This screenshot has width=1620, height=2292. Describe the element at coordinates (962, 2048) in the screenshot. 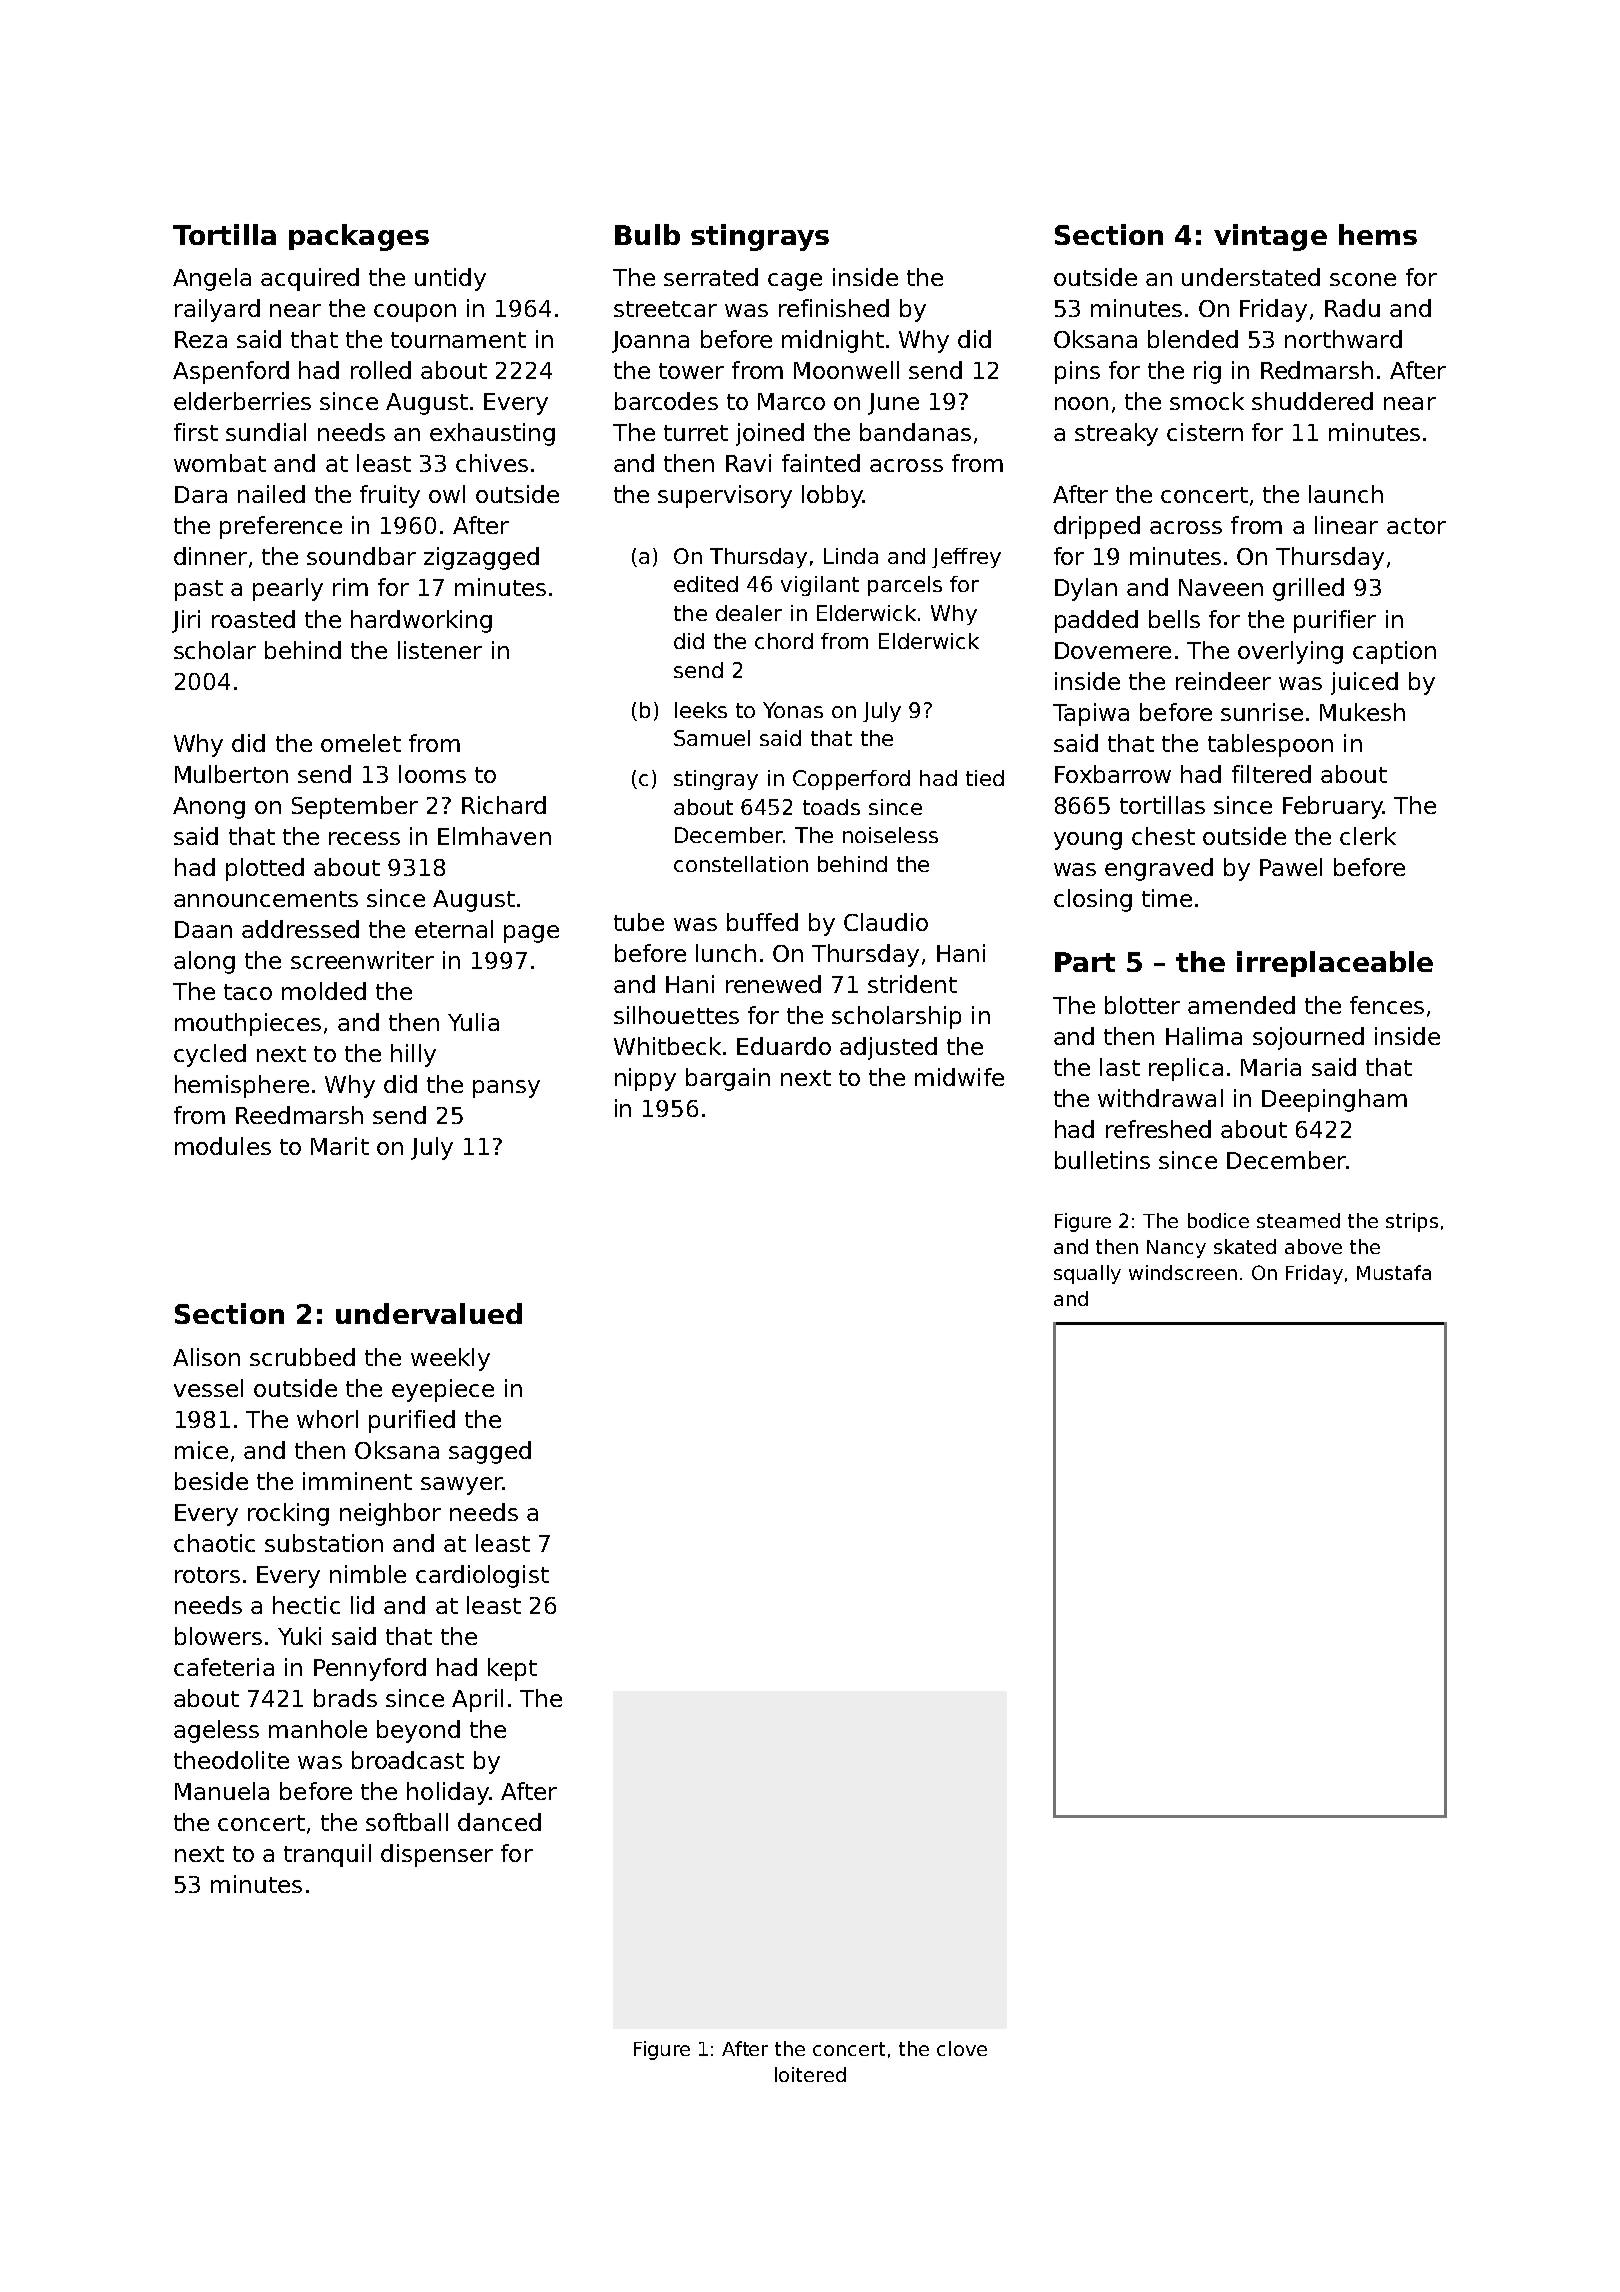

I see `clove` at that location.
